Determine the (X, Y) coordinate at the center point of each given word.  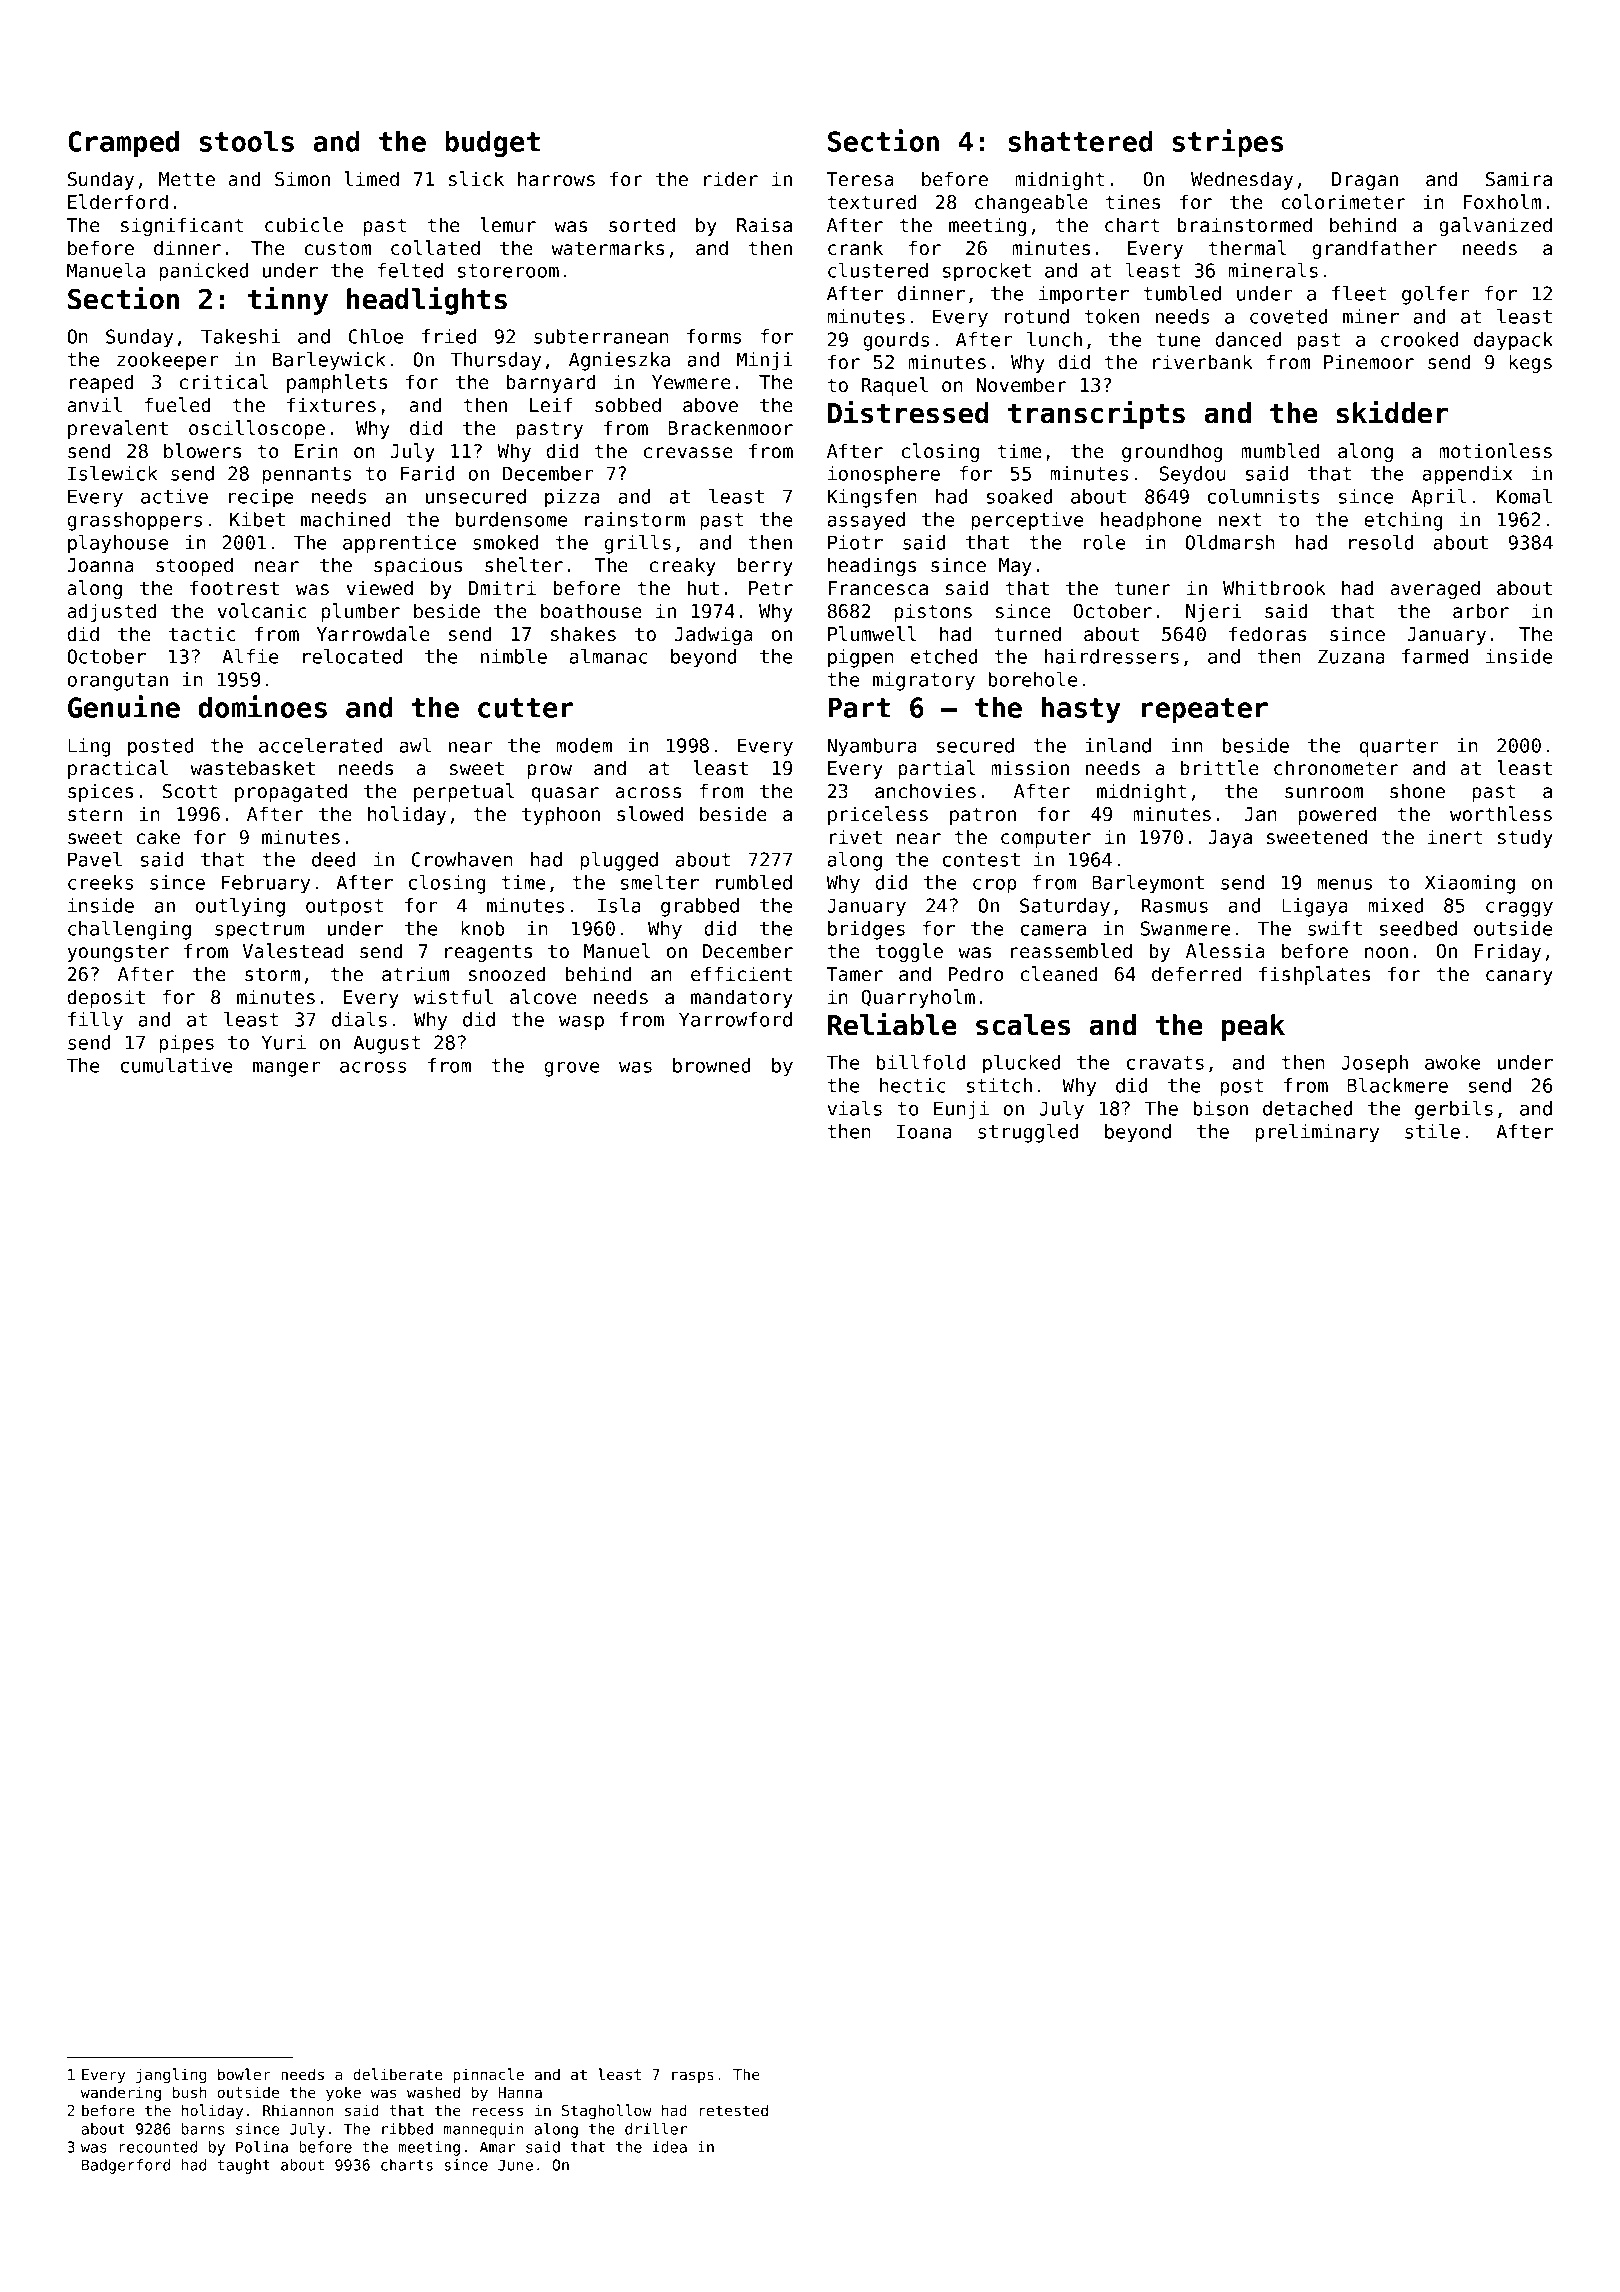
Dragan (1365, 181)
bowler (244, 2074)
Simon (302, 179)
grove (572, 1069)
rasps (693, 2077)
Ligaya (1315, 907)
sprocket (987, 272)
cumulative (177, 1065)
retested (733, 2110)
